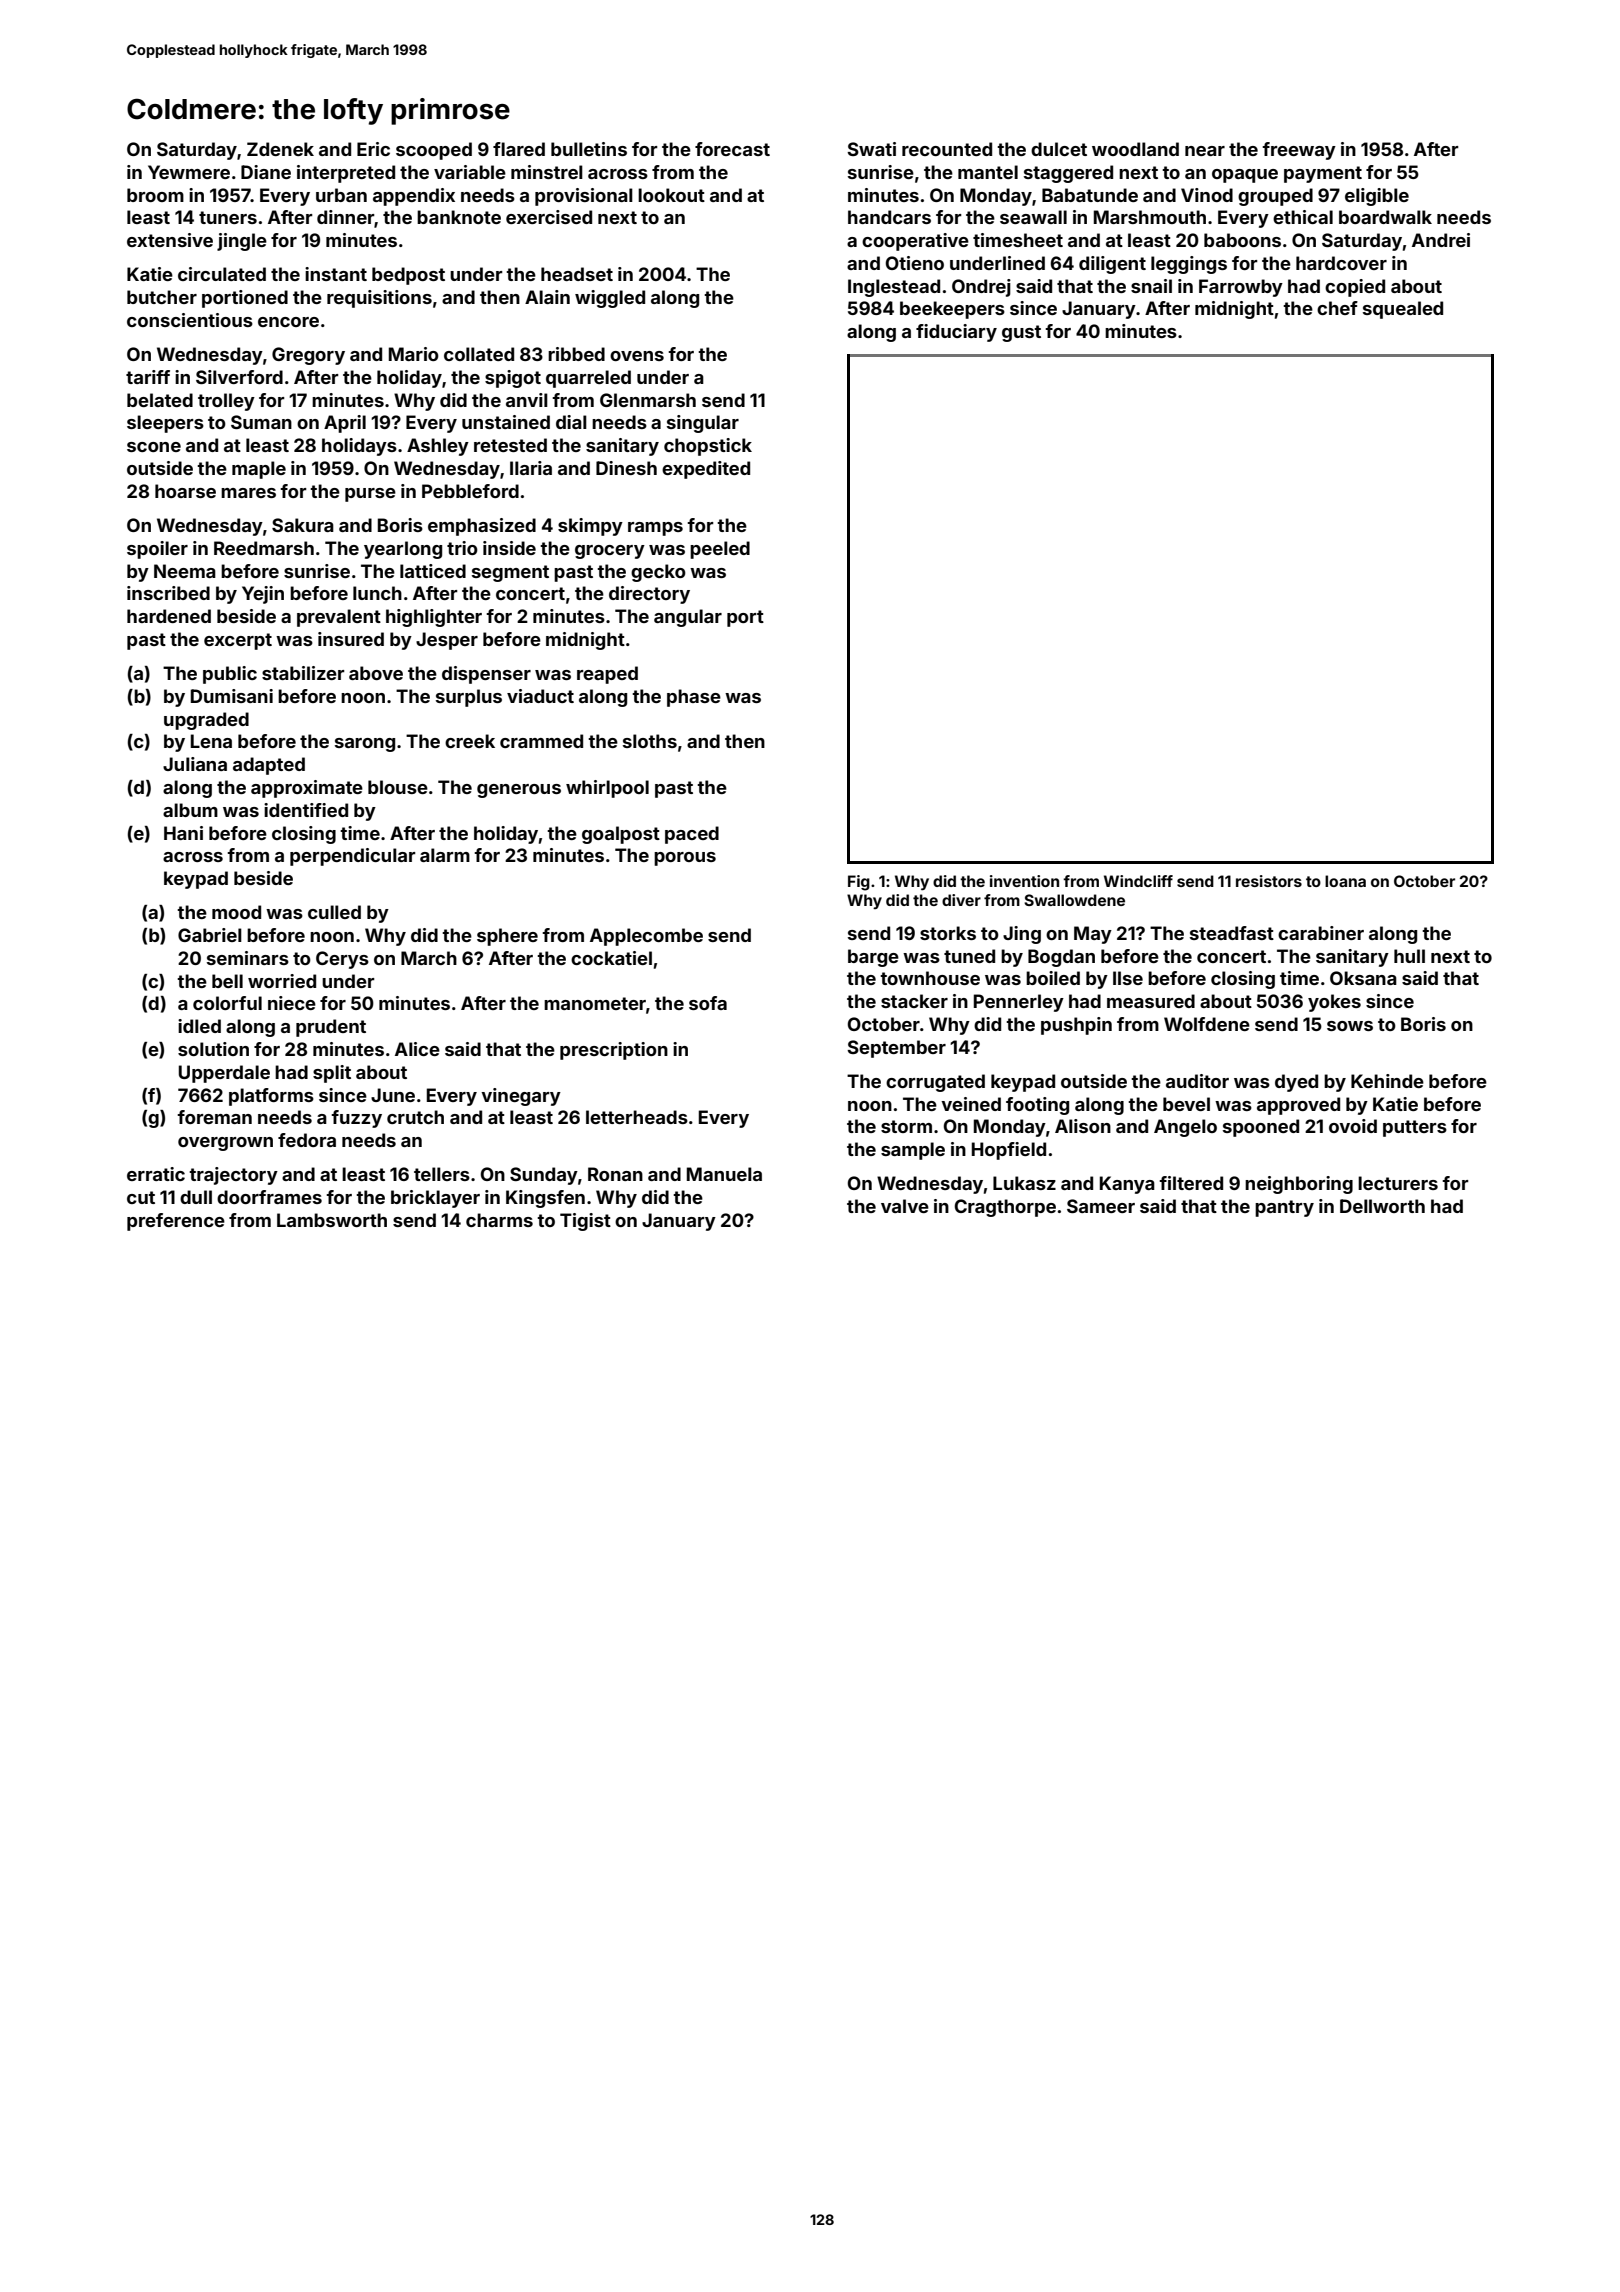 This screenshot has height=2292, width=1620. Describe the element at coordinates (1101, 1206) in the screenshot. I see `Sameer` at that location.
